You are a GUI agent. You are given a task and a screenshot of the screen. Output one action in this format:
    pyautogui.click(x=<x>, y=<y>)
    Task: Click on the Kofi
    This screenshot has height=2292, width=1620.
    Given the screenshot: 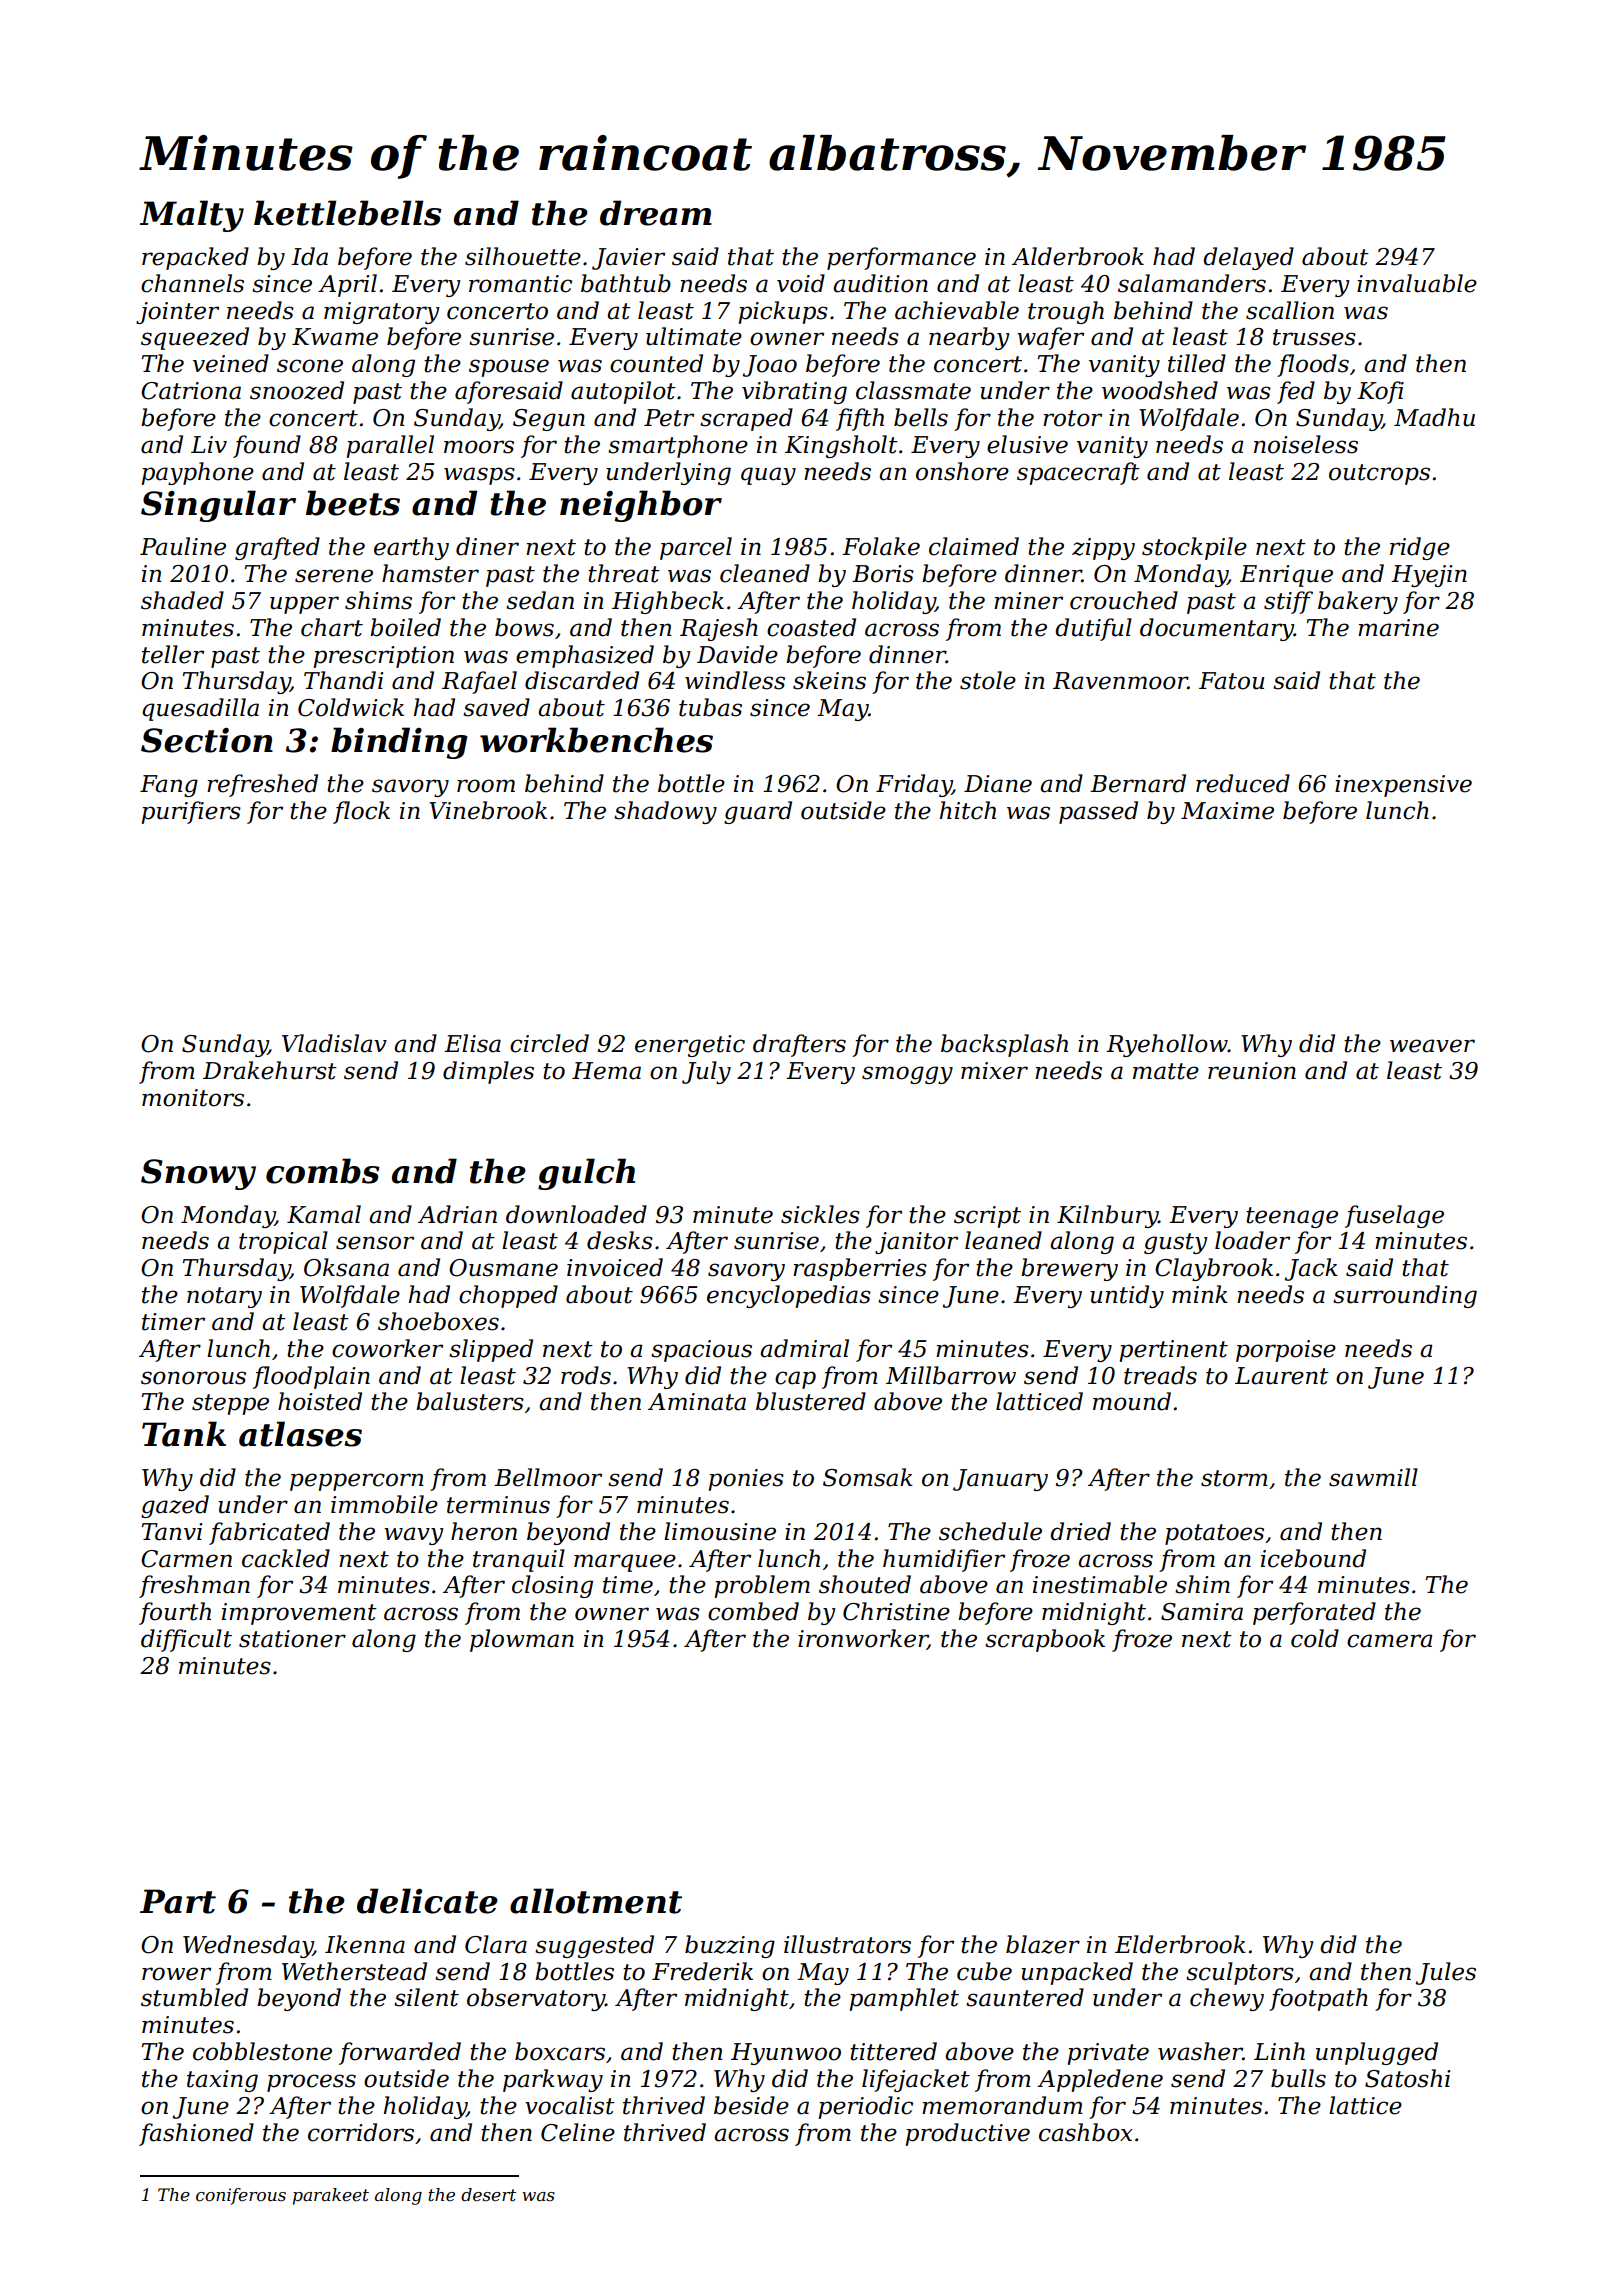 What is the action you would take?
    pyautogui.click(x=1380, y=392)
